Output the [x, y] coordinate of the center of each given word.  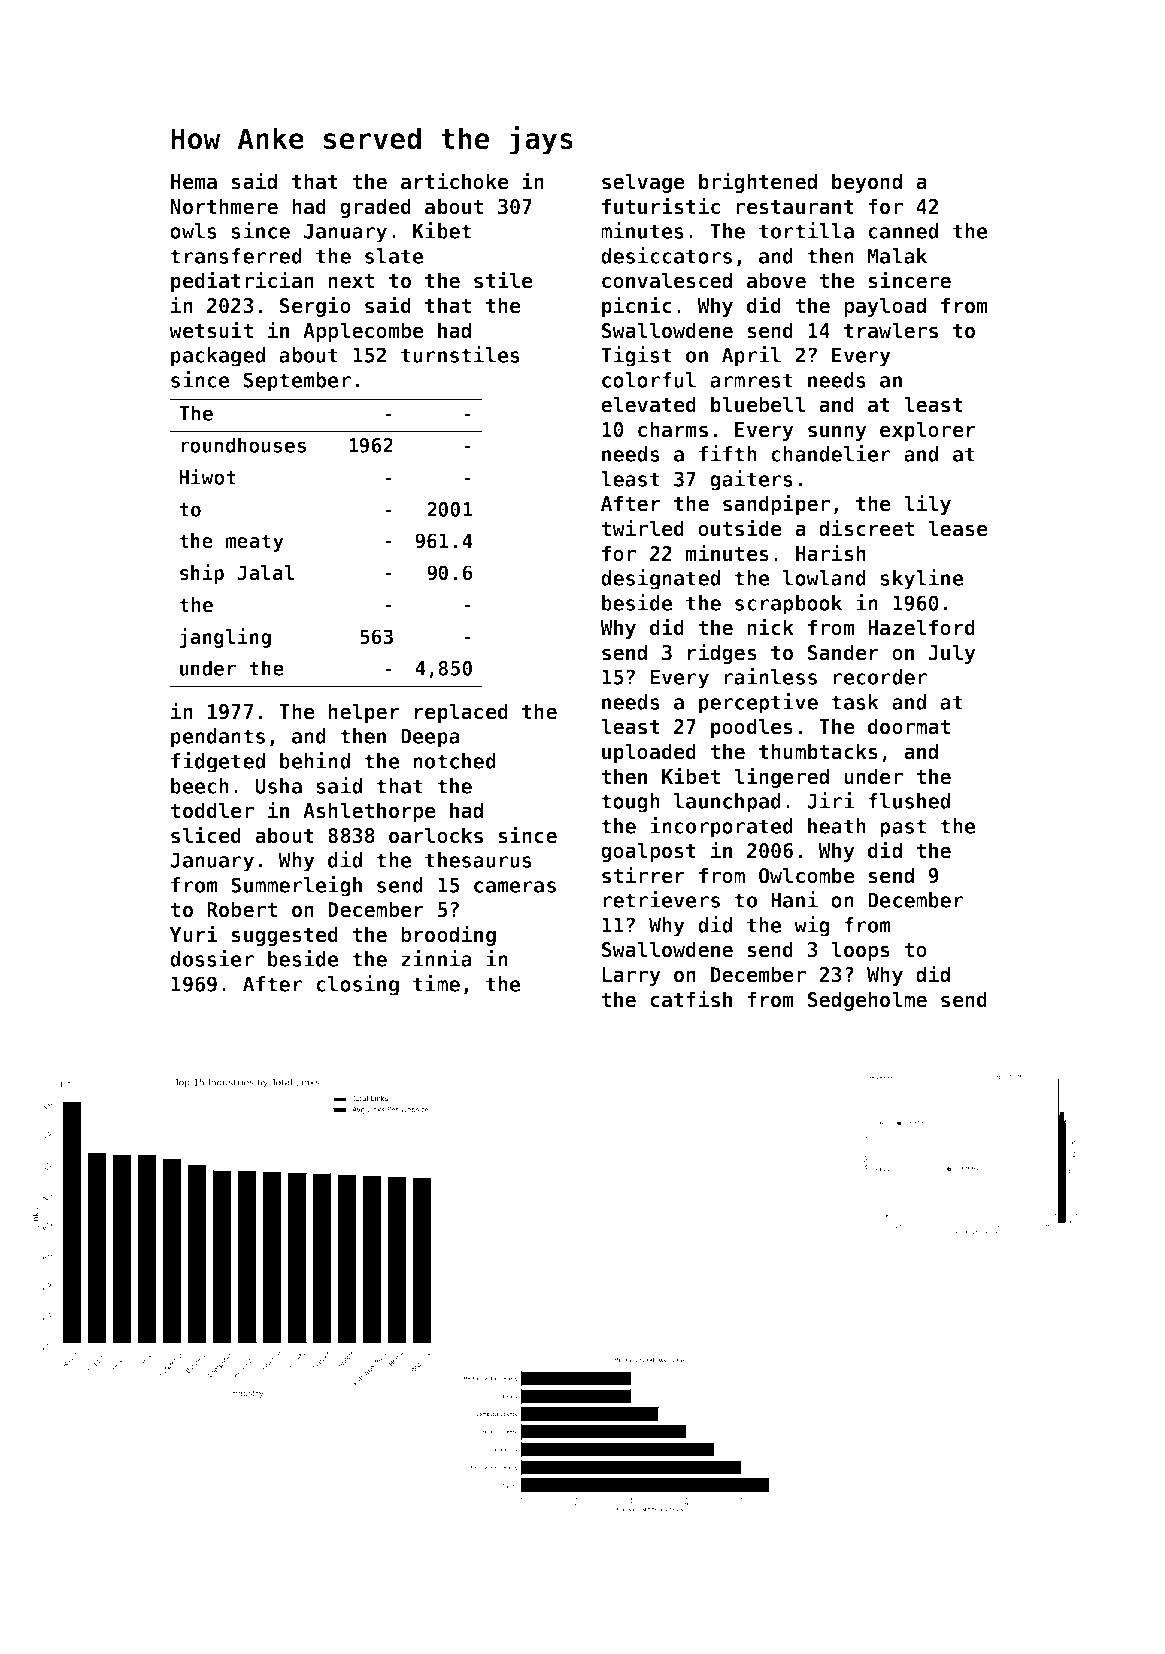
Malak [897, 256]
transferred [236, 256]
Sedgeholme [867, 1001]
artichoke [455, 181]
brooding [448, 935]
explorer [928, 431]
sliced [206, 835]
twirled [642, 528]
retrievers [661, 899]
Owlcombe [807, 875]
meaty [255, 543]
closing [357, 985]
